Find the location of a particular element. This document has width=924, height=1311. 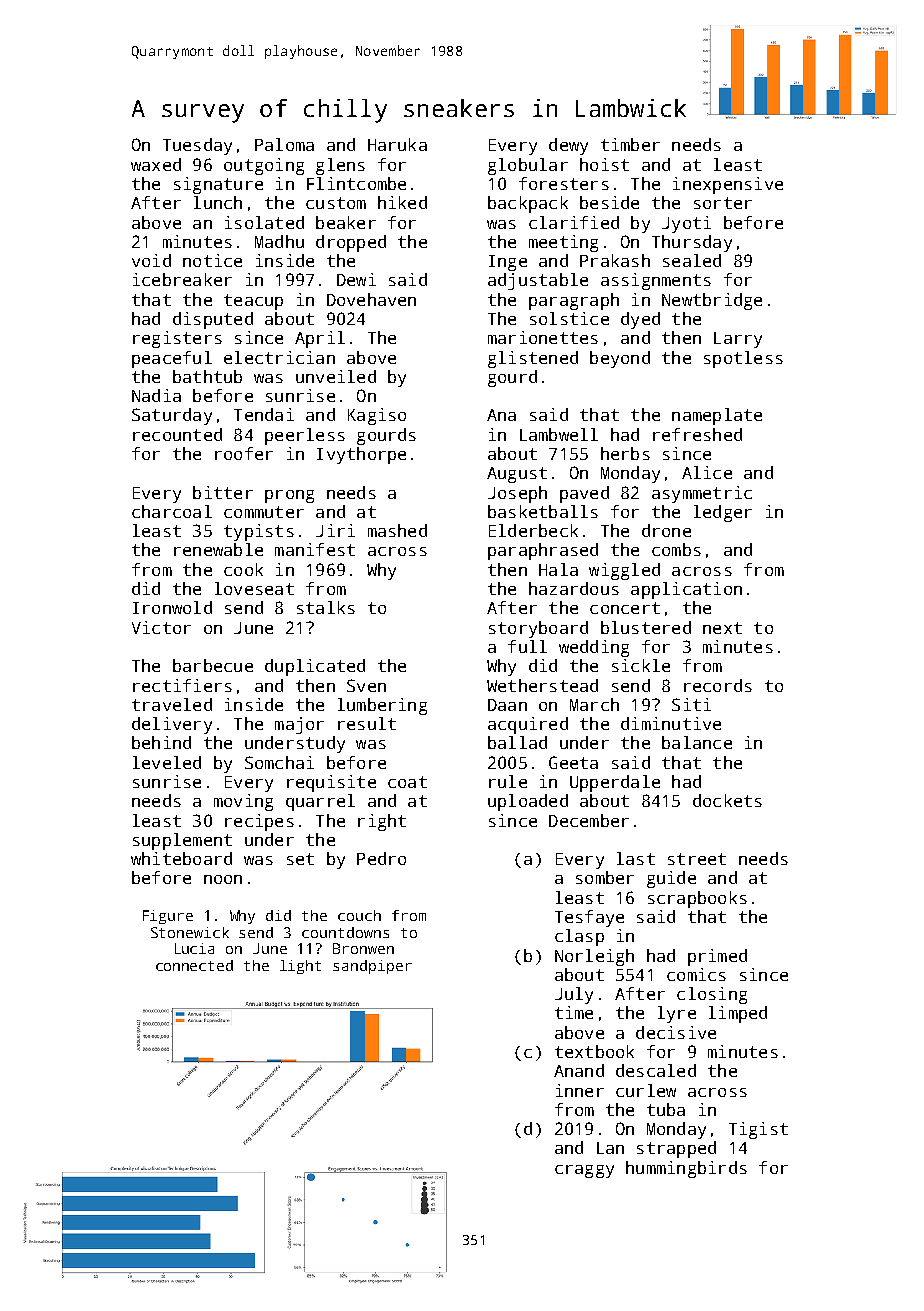

Ironwold is located at coordinates (172, 607).
